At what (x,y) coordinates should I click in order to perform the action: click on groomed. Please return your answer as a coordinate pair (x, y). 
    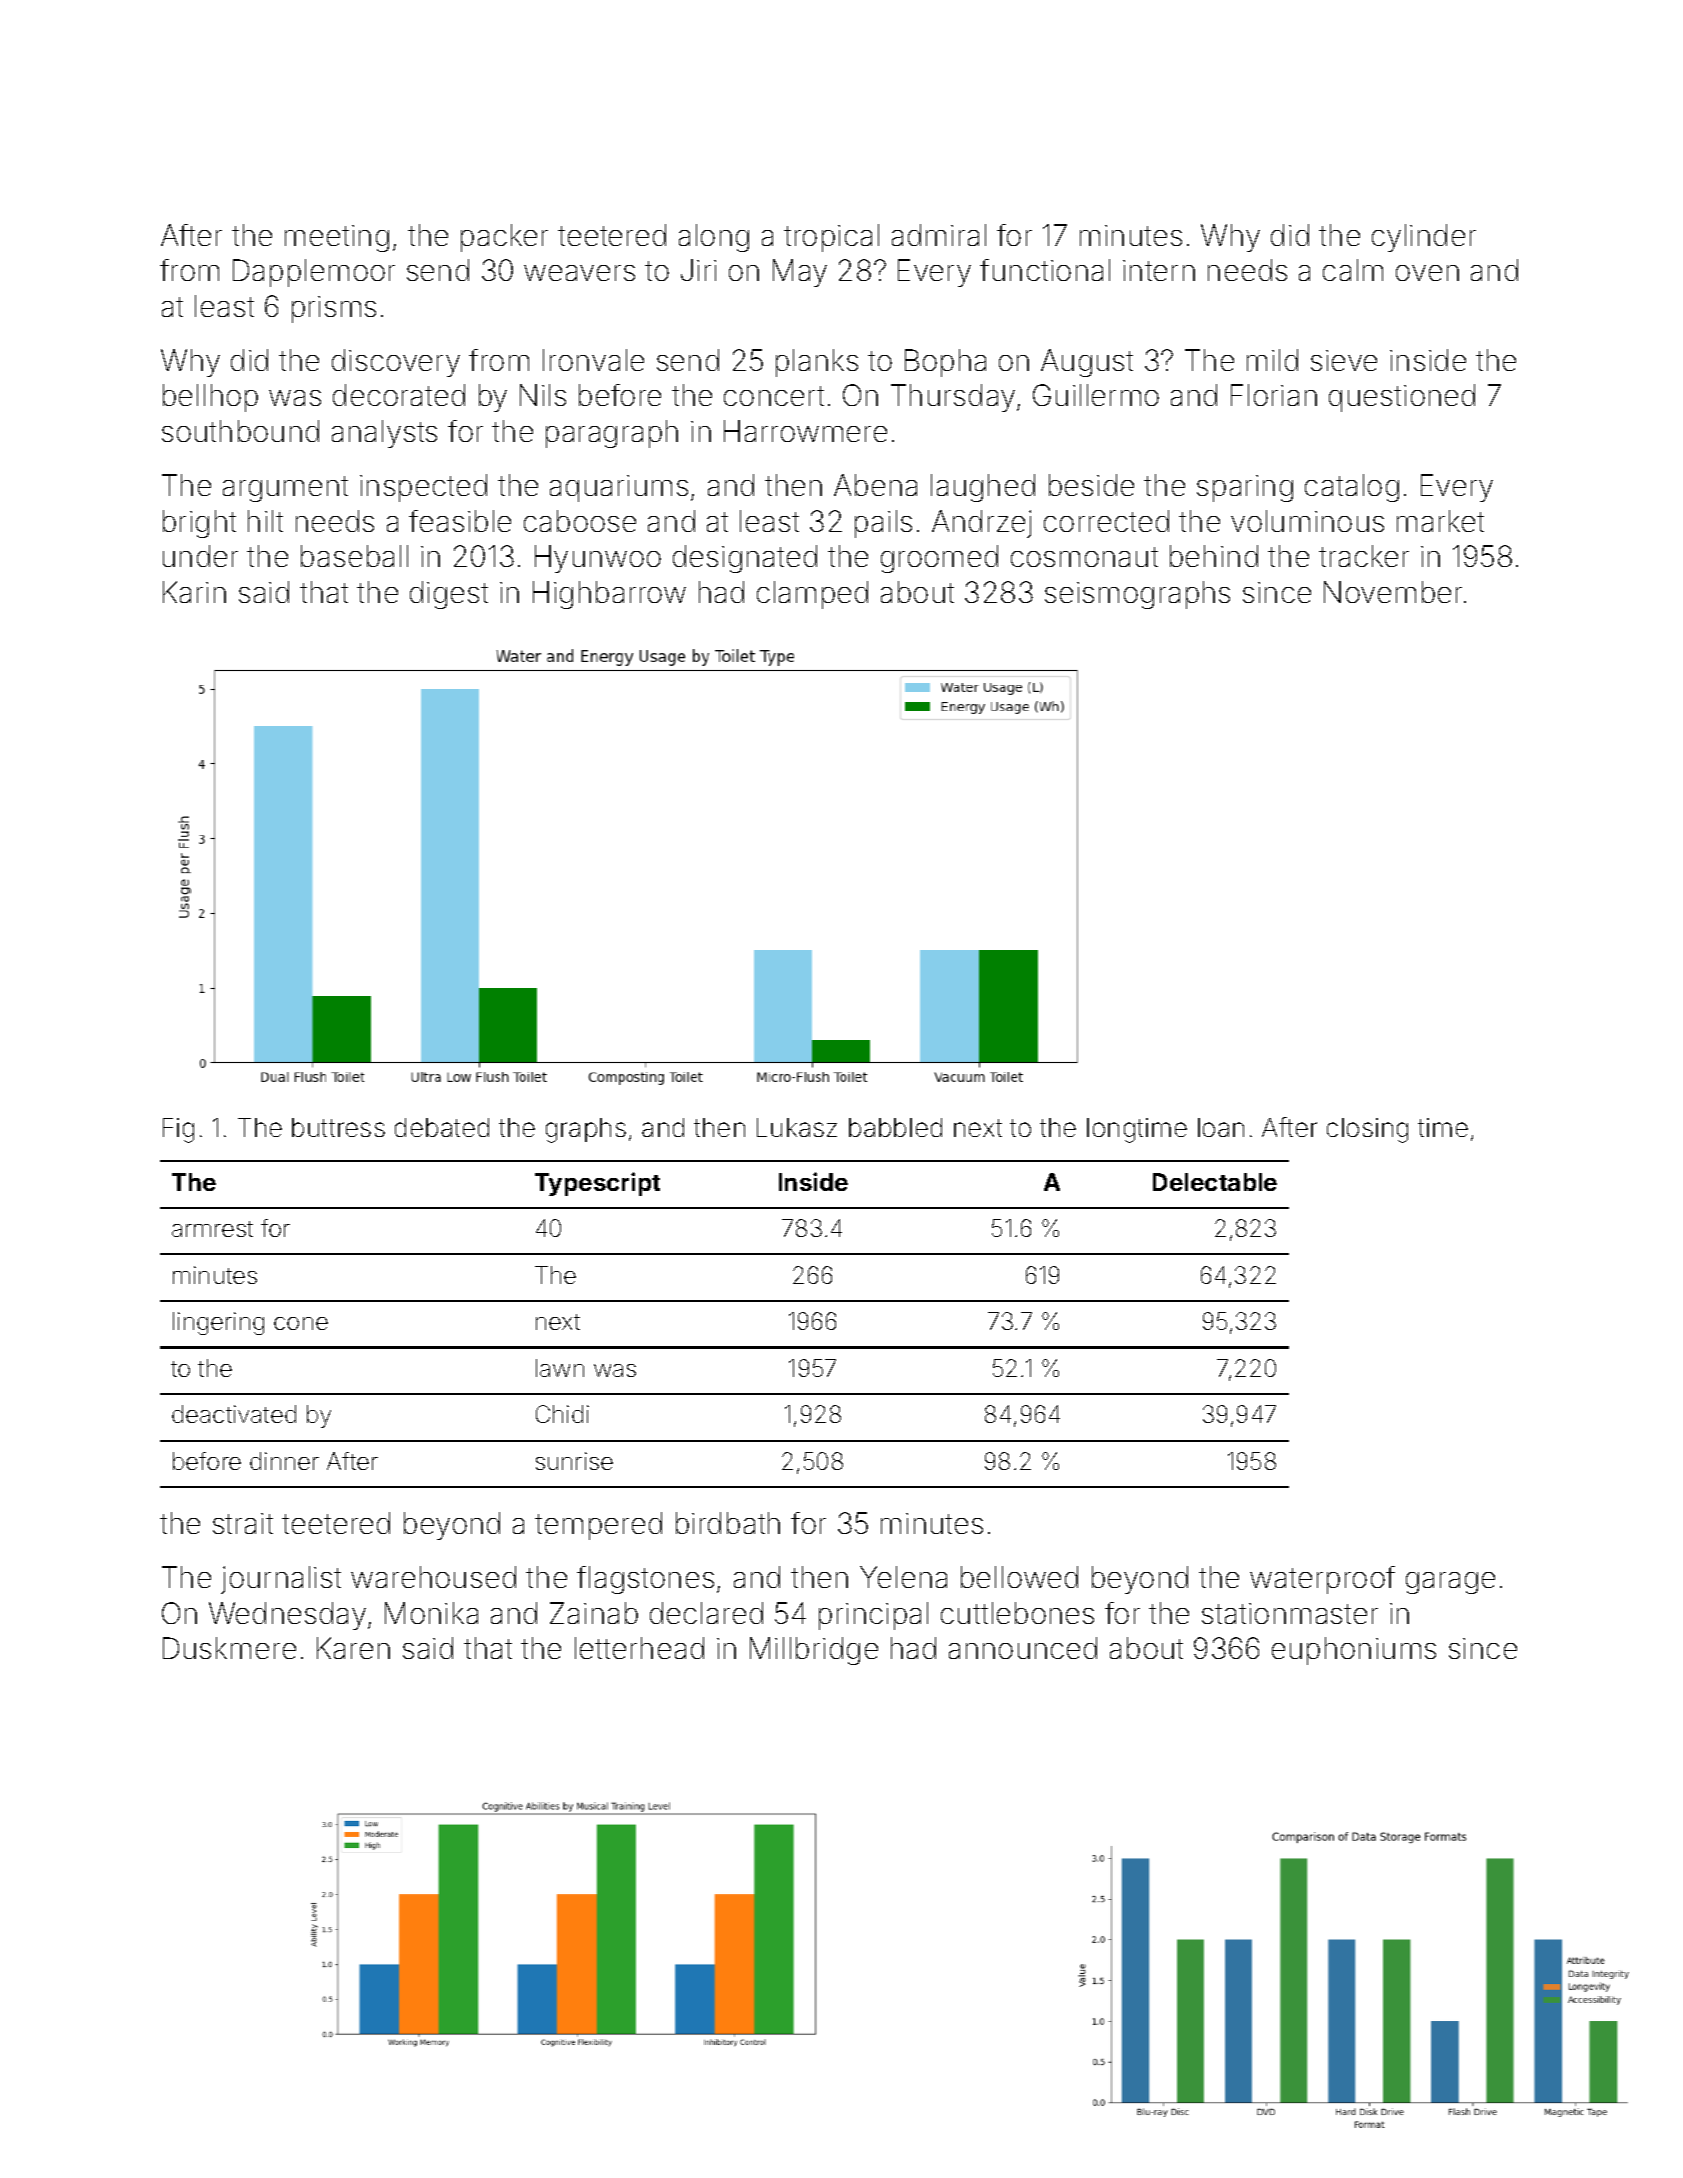
    Looking at the image, I should click on (939, 559).
